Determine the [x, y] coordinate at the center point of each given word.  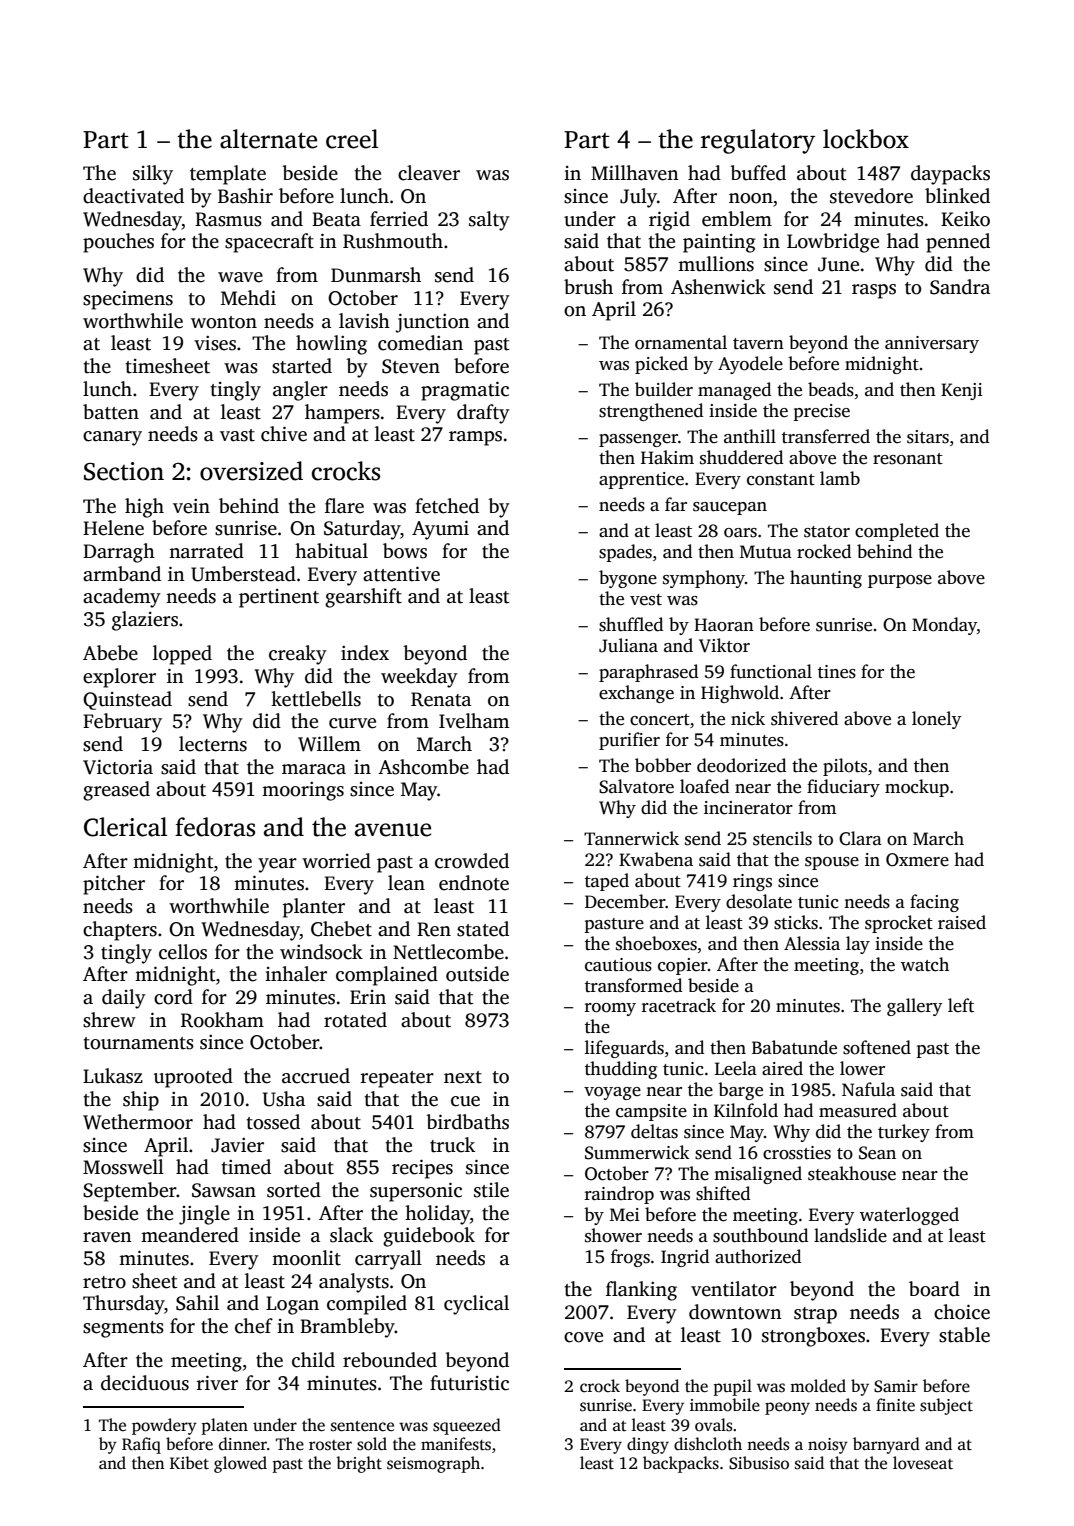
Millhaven [635, 173]
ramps [475, 438]
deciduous [145, 1383]
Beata [336, 219]
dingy [648, 1445]
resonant [908, 459]
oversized [251, 471]
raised [962, 922]
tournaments [138, 1043]
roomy [610, 1009]
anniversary [932, 344]
